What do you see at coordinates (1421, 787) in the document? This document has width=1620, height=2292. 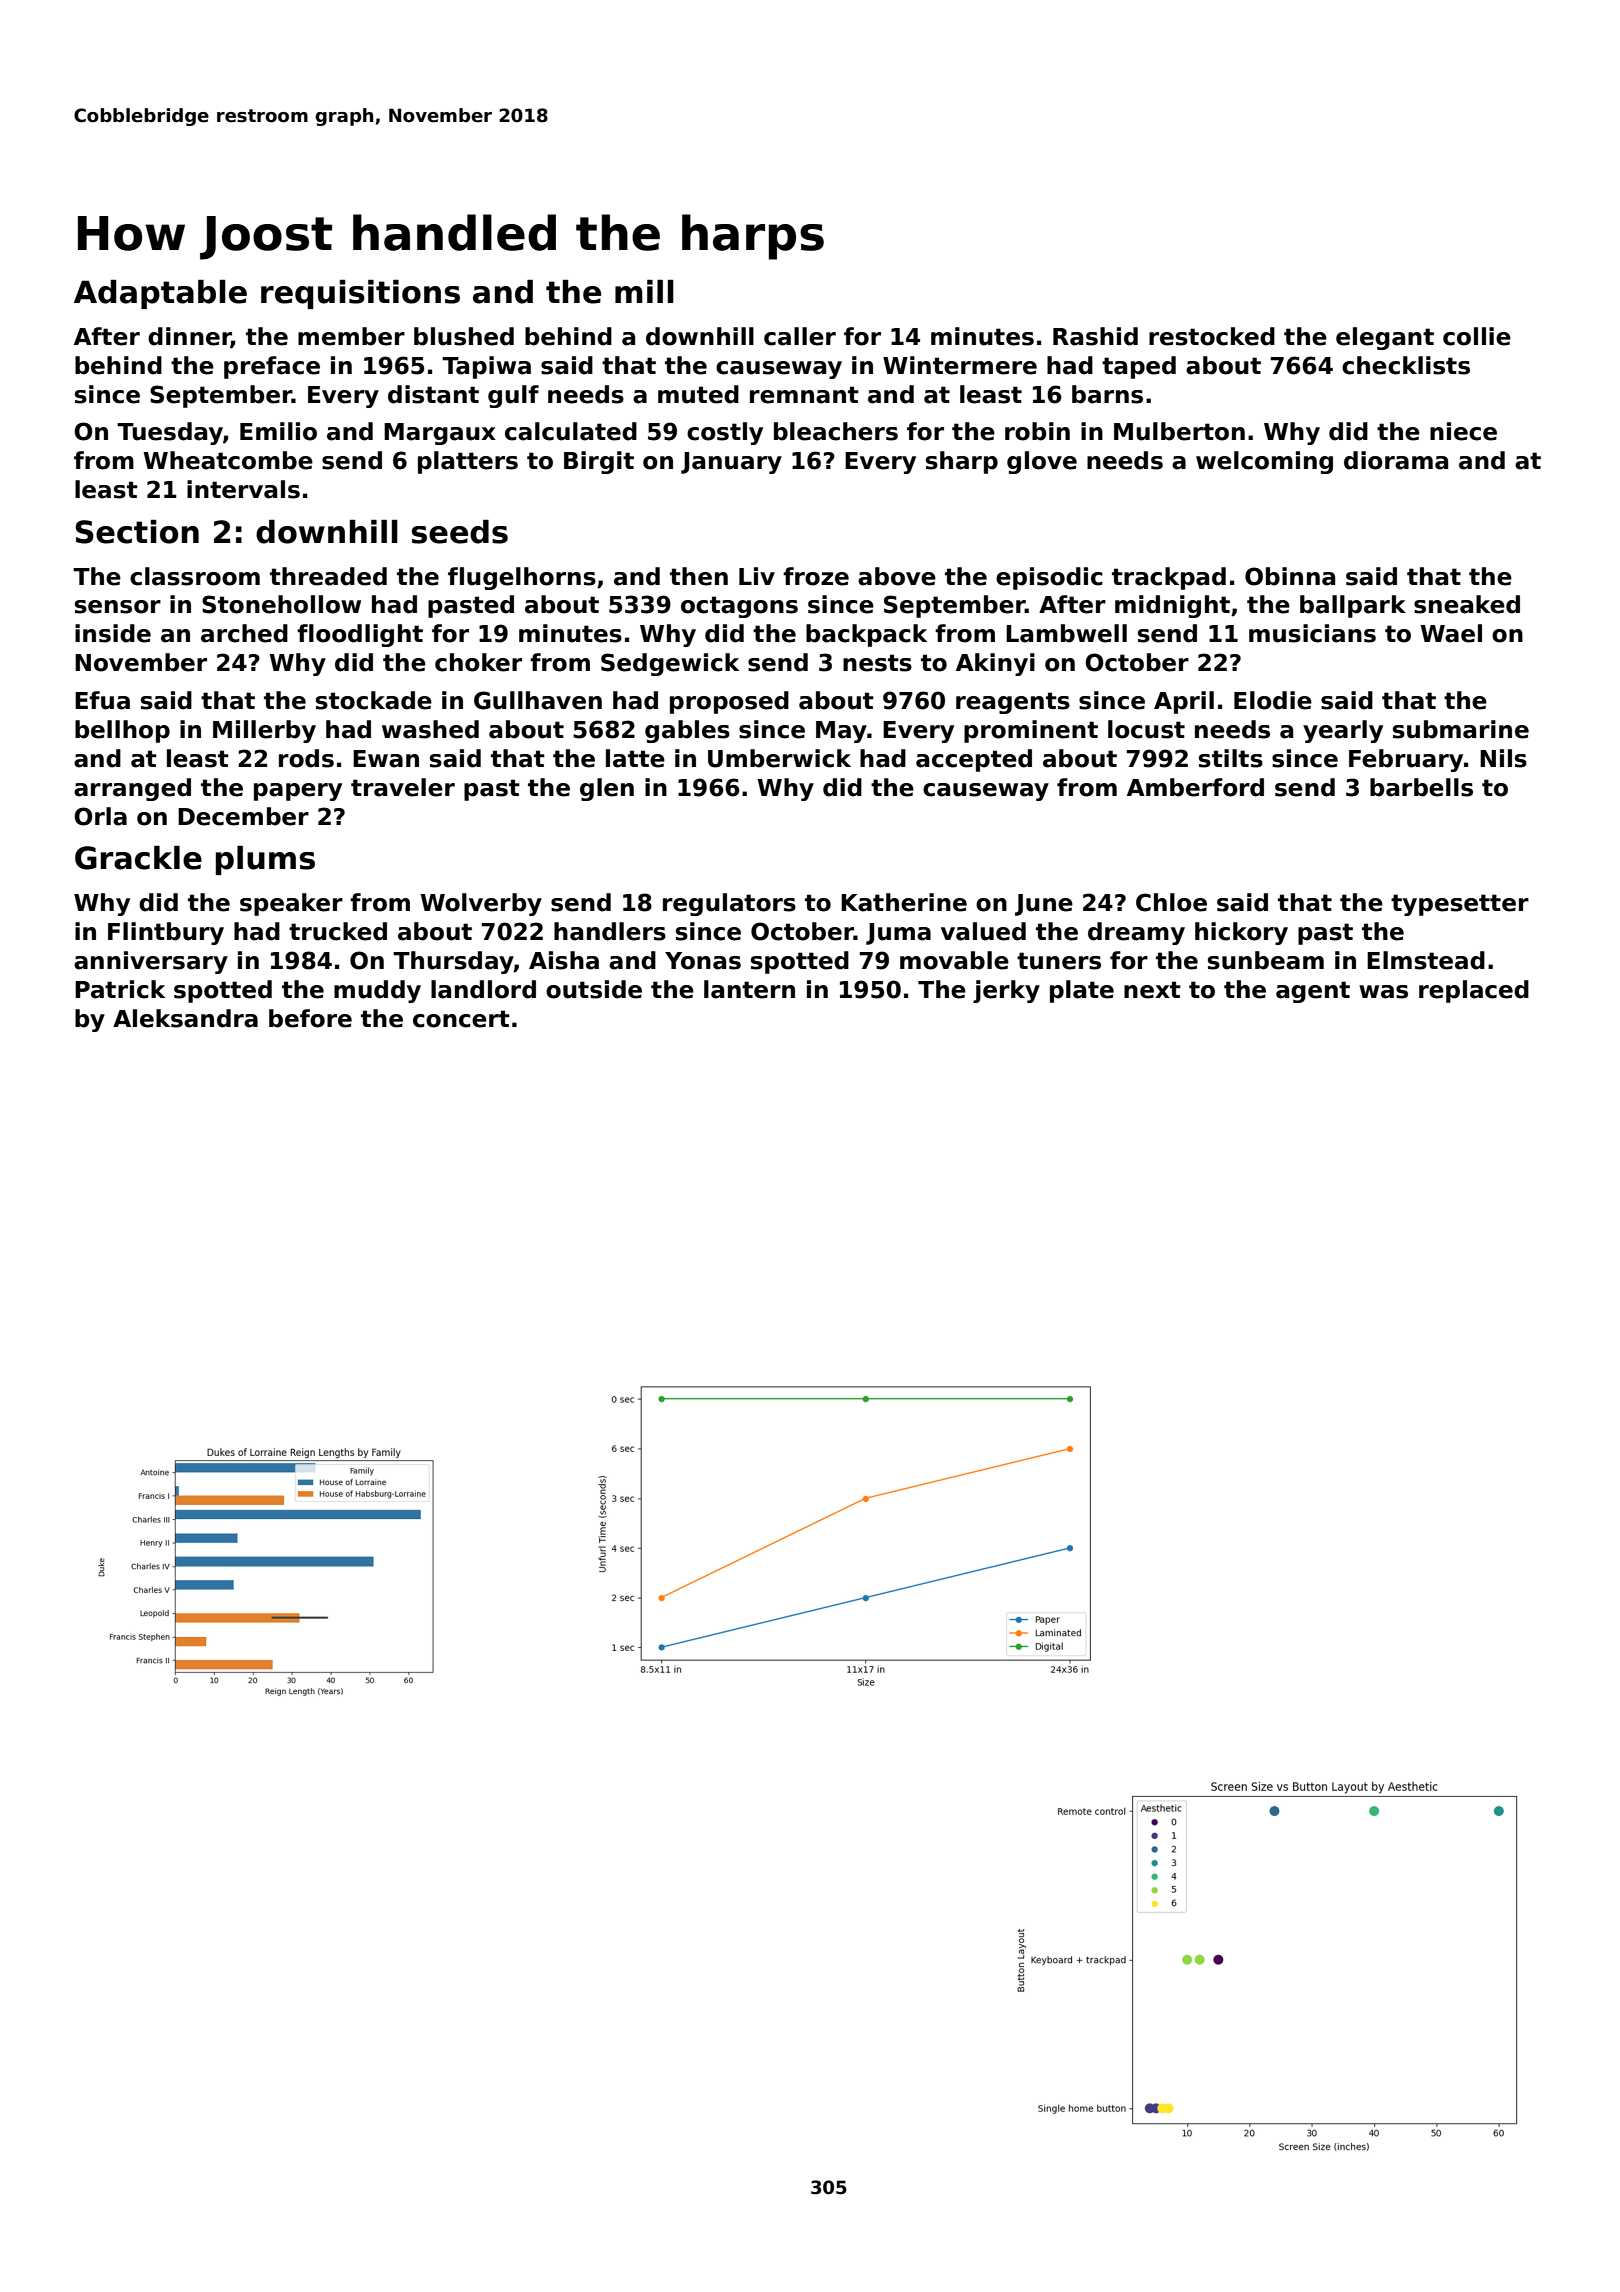 I see `barbells` at bounding box center [1421, 787].
